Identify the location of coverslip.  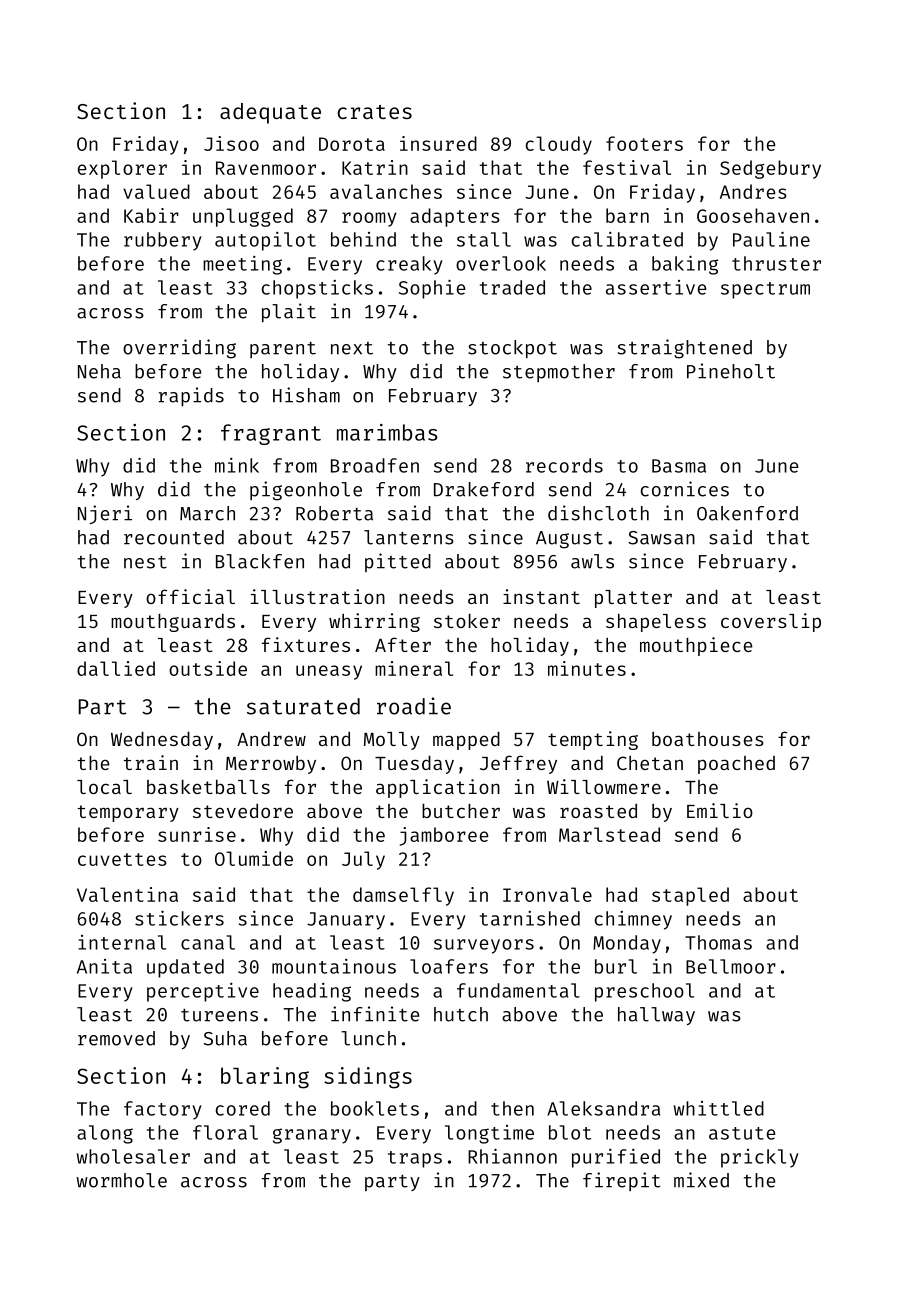
(771, 622).
